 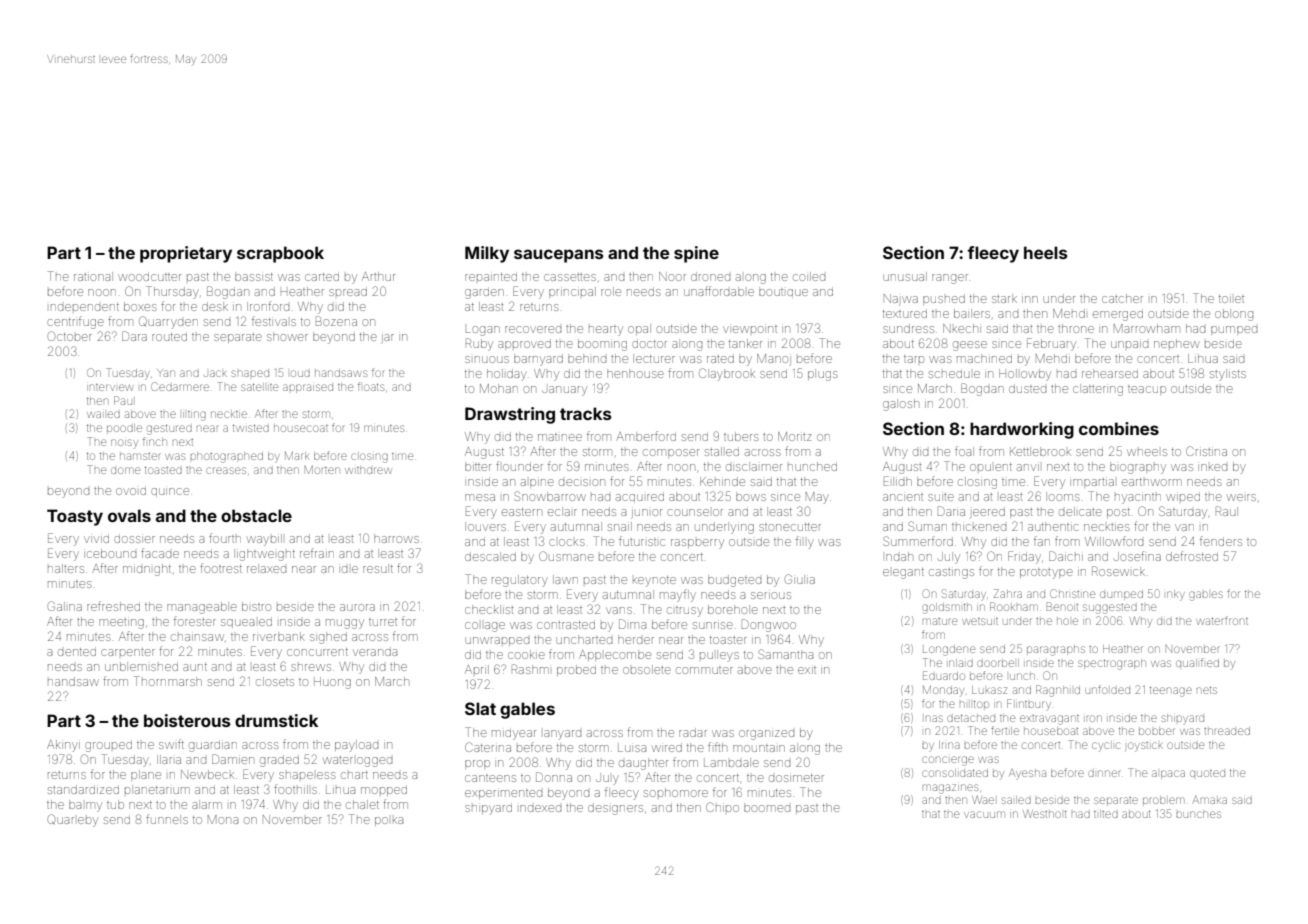 I want to click on pumped, so click(x=1234, y=330).
